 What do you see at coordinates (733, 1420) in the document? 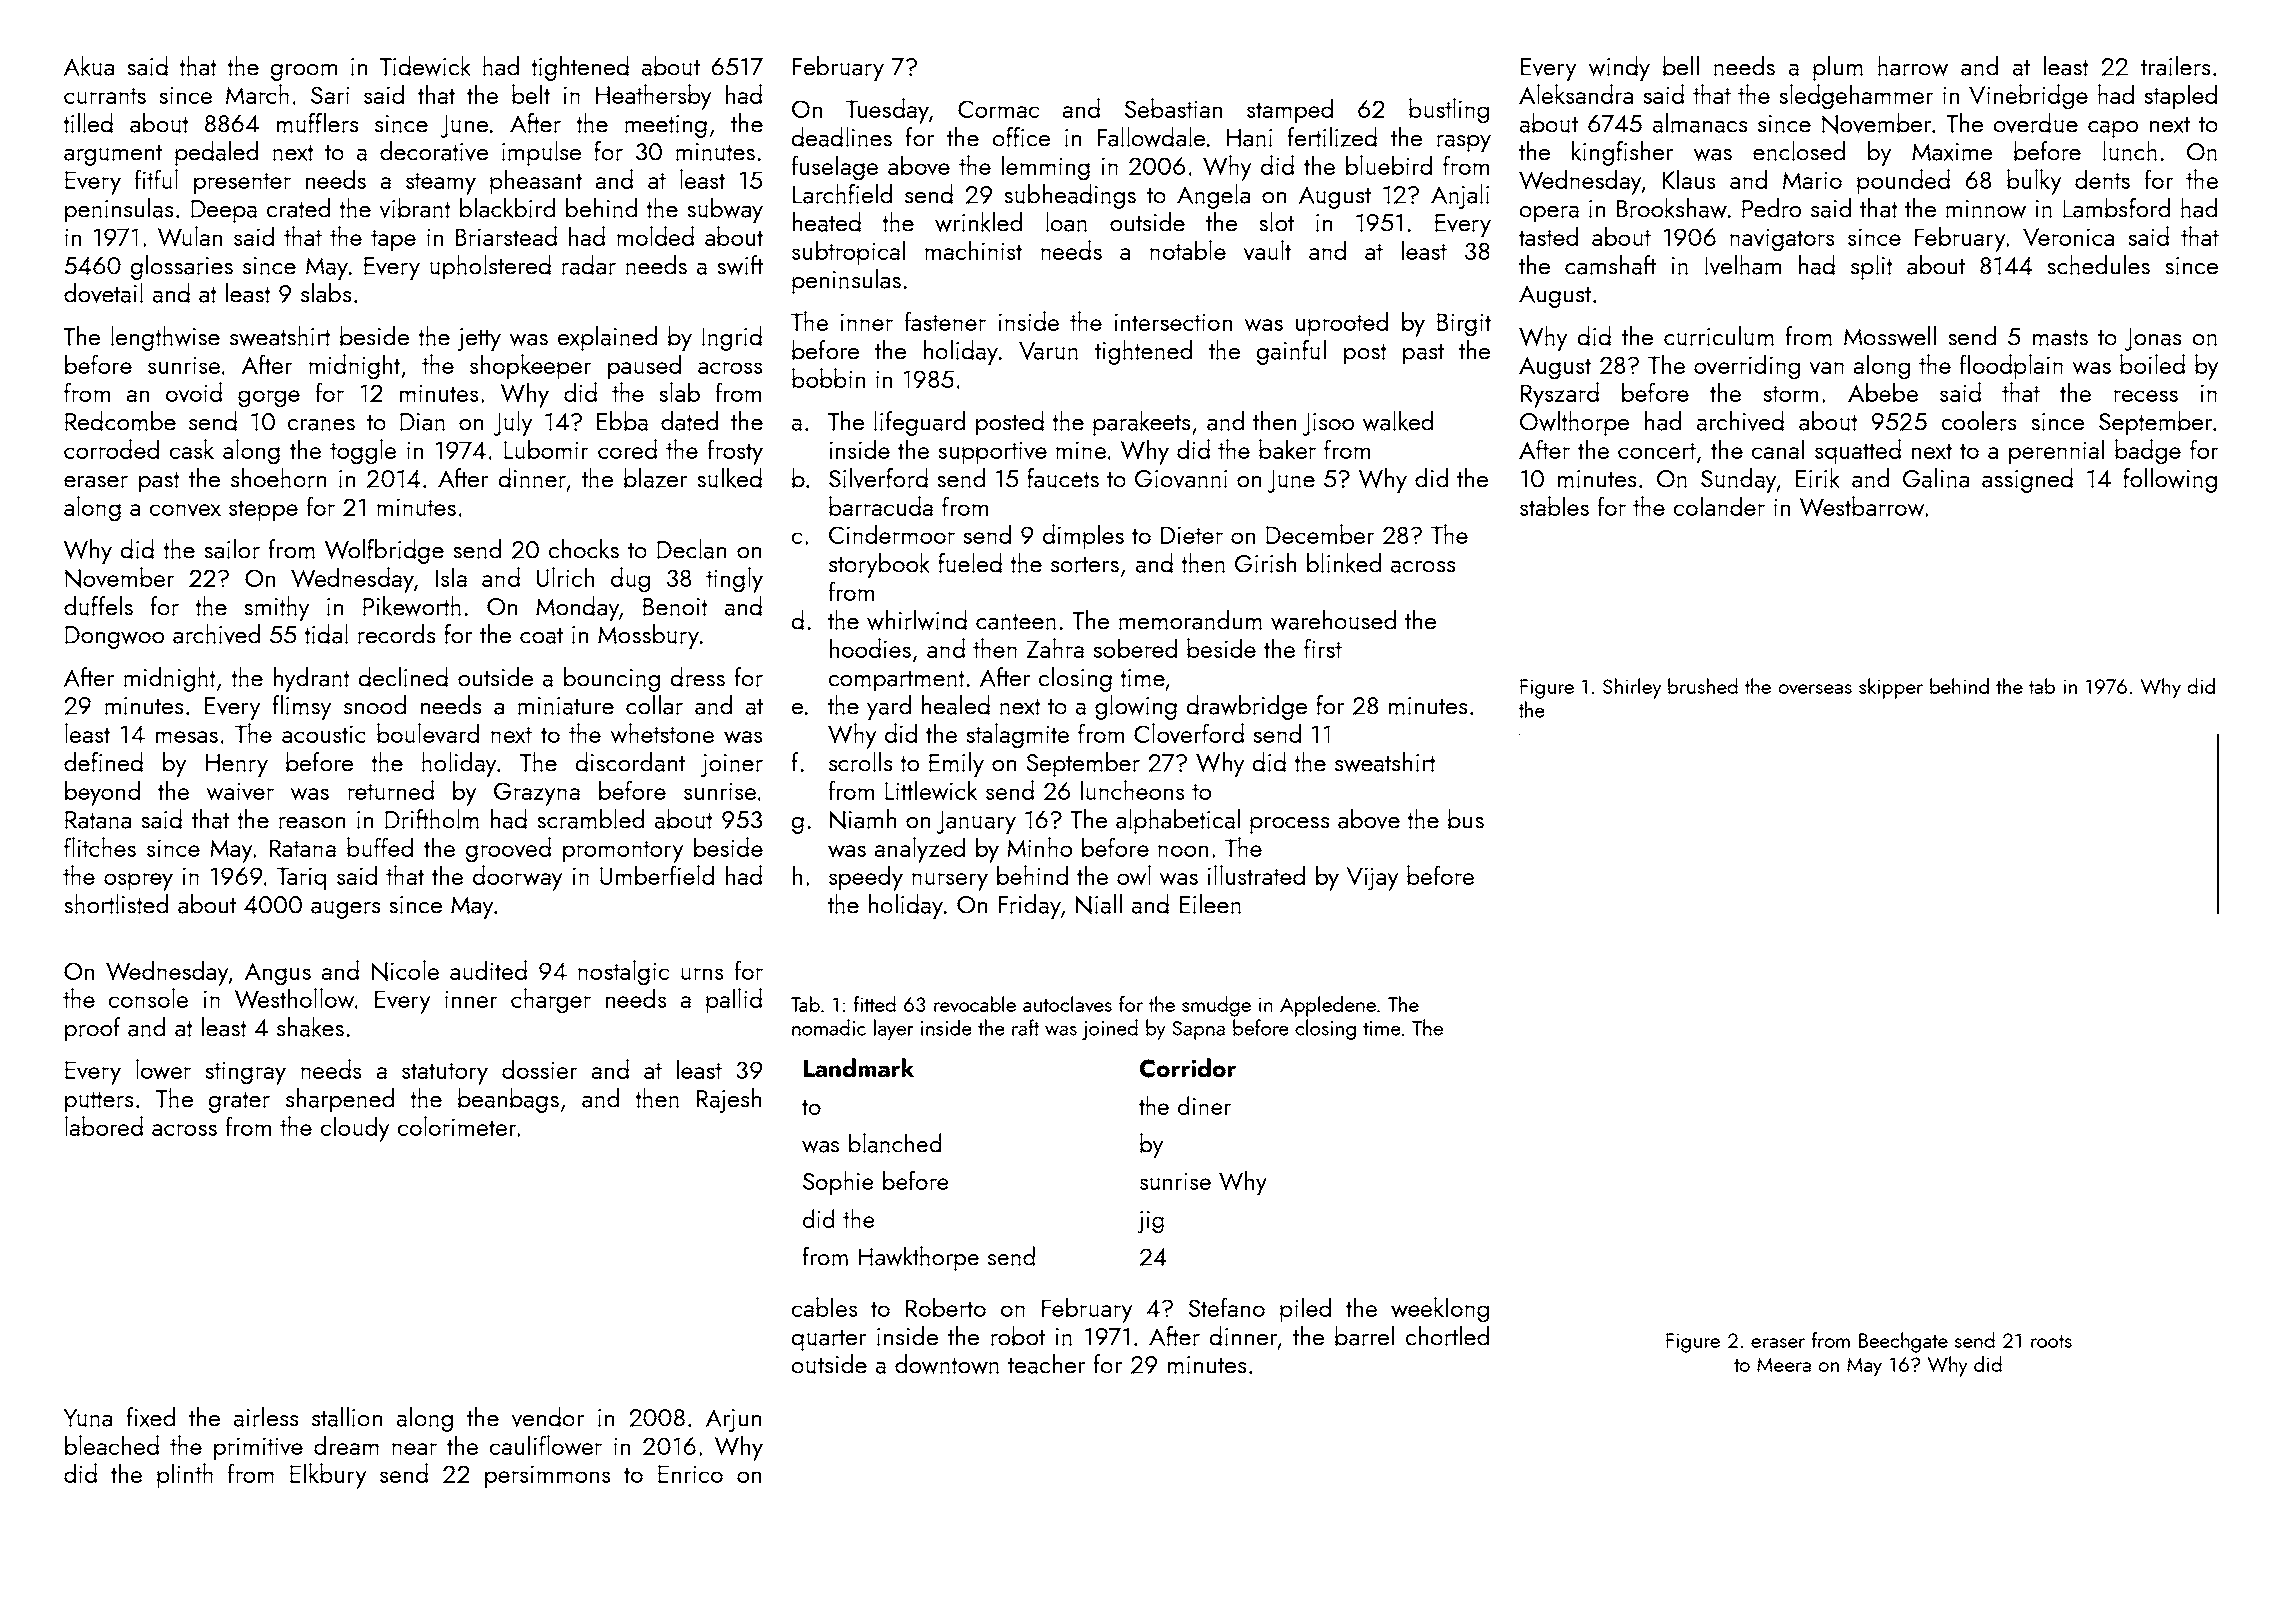
I see `Arjun` at bounding box center [733, 1420].
